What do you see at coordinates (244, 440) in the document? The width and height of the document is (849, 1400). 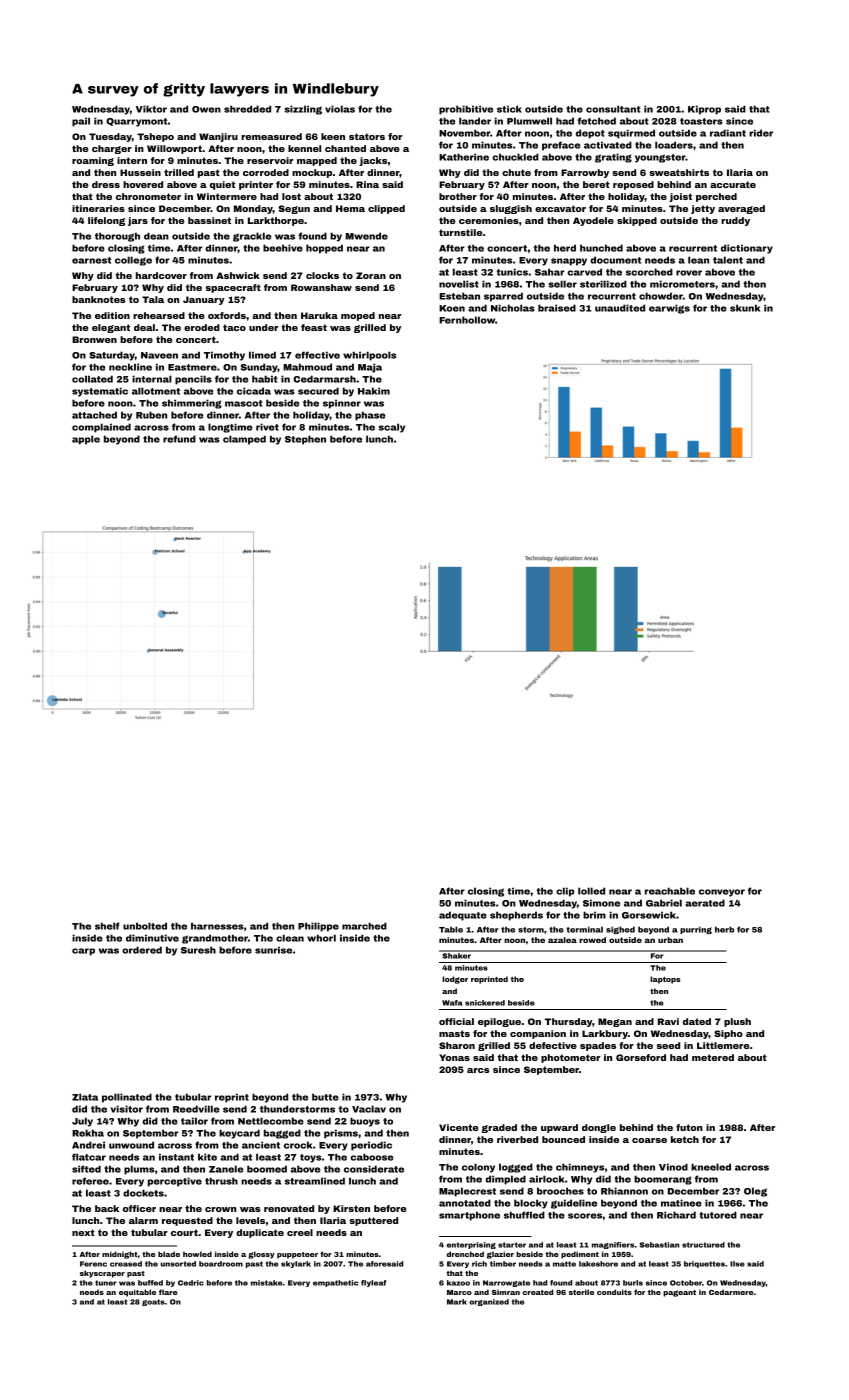 I see `clamped` at bounding box center [244, 440].
